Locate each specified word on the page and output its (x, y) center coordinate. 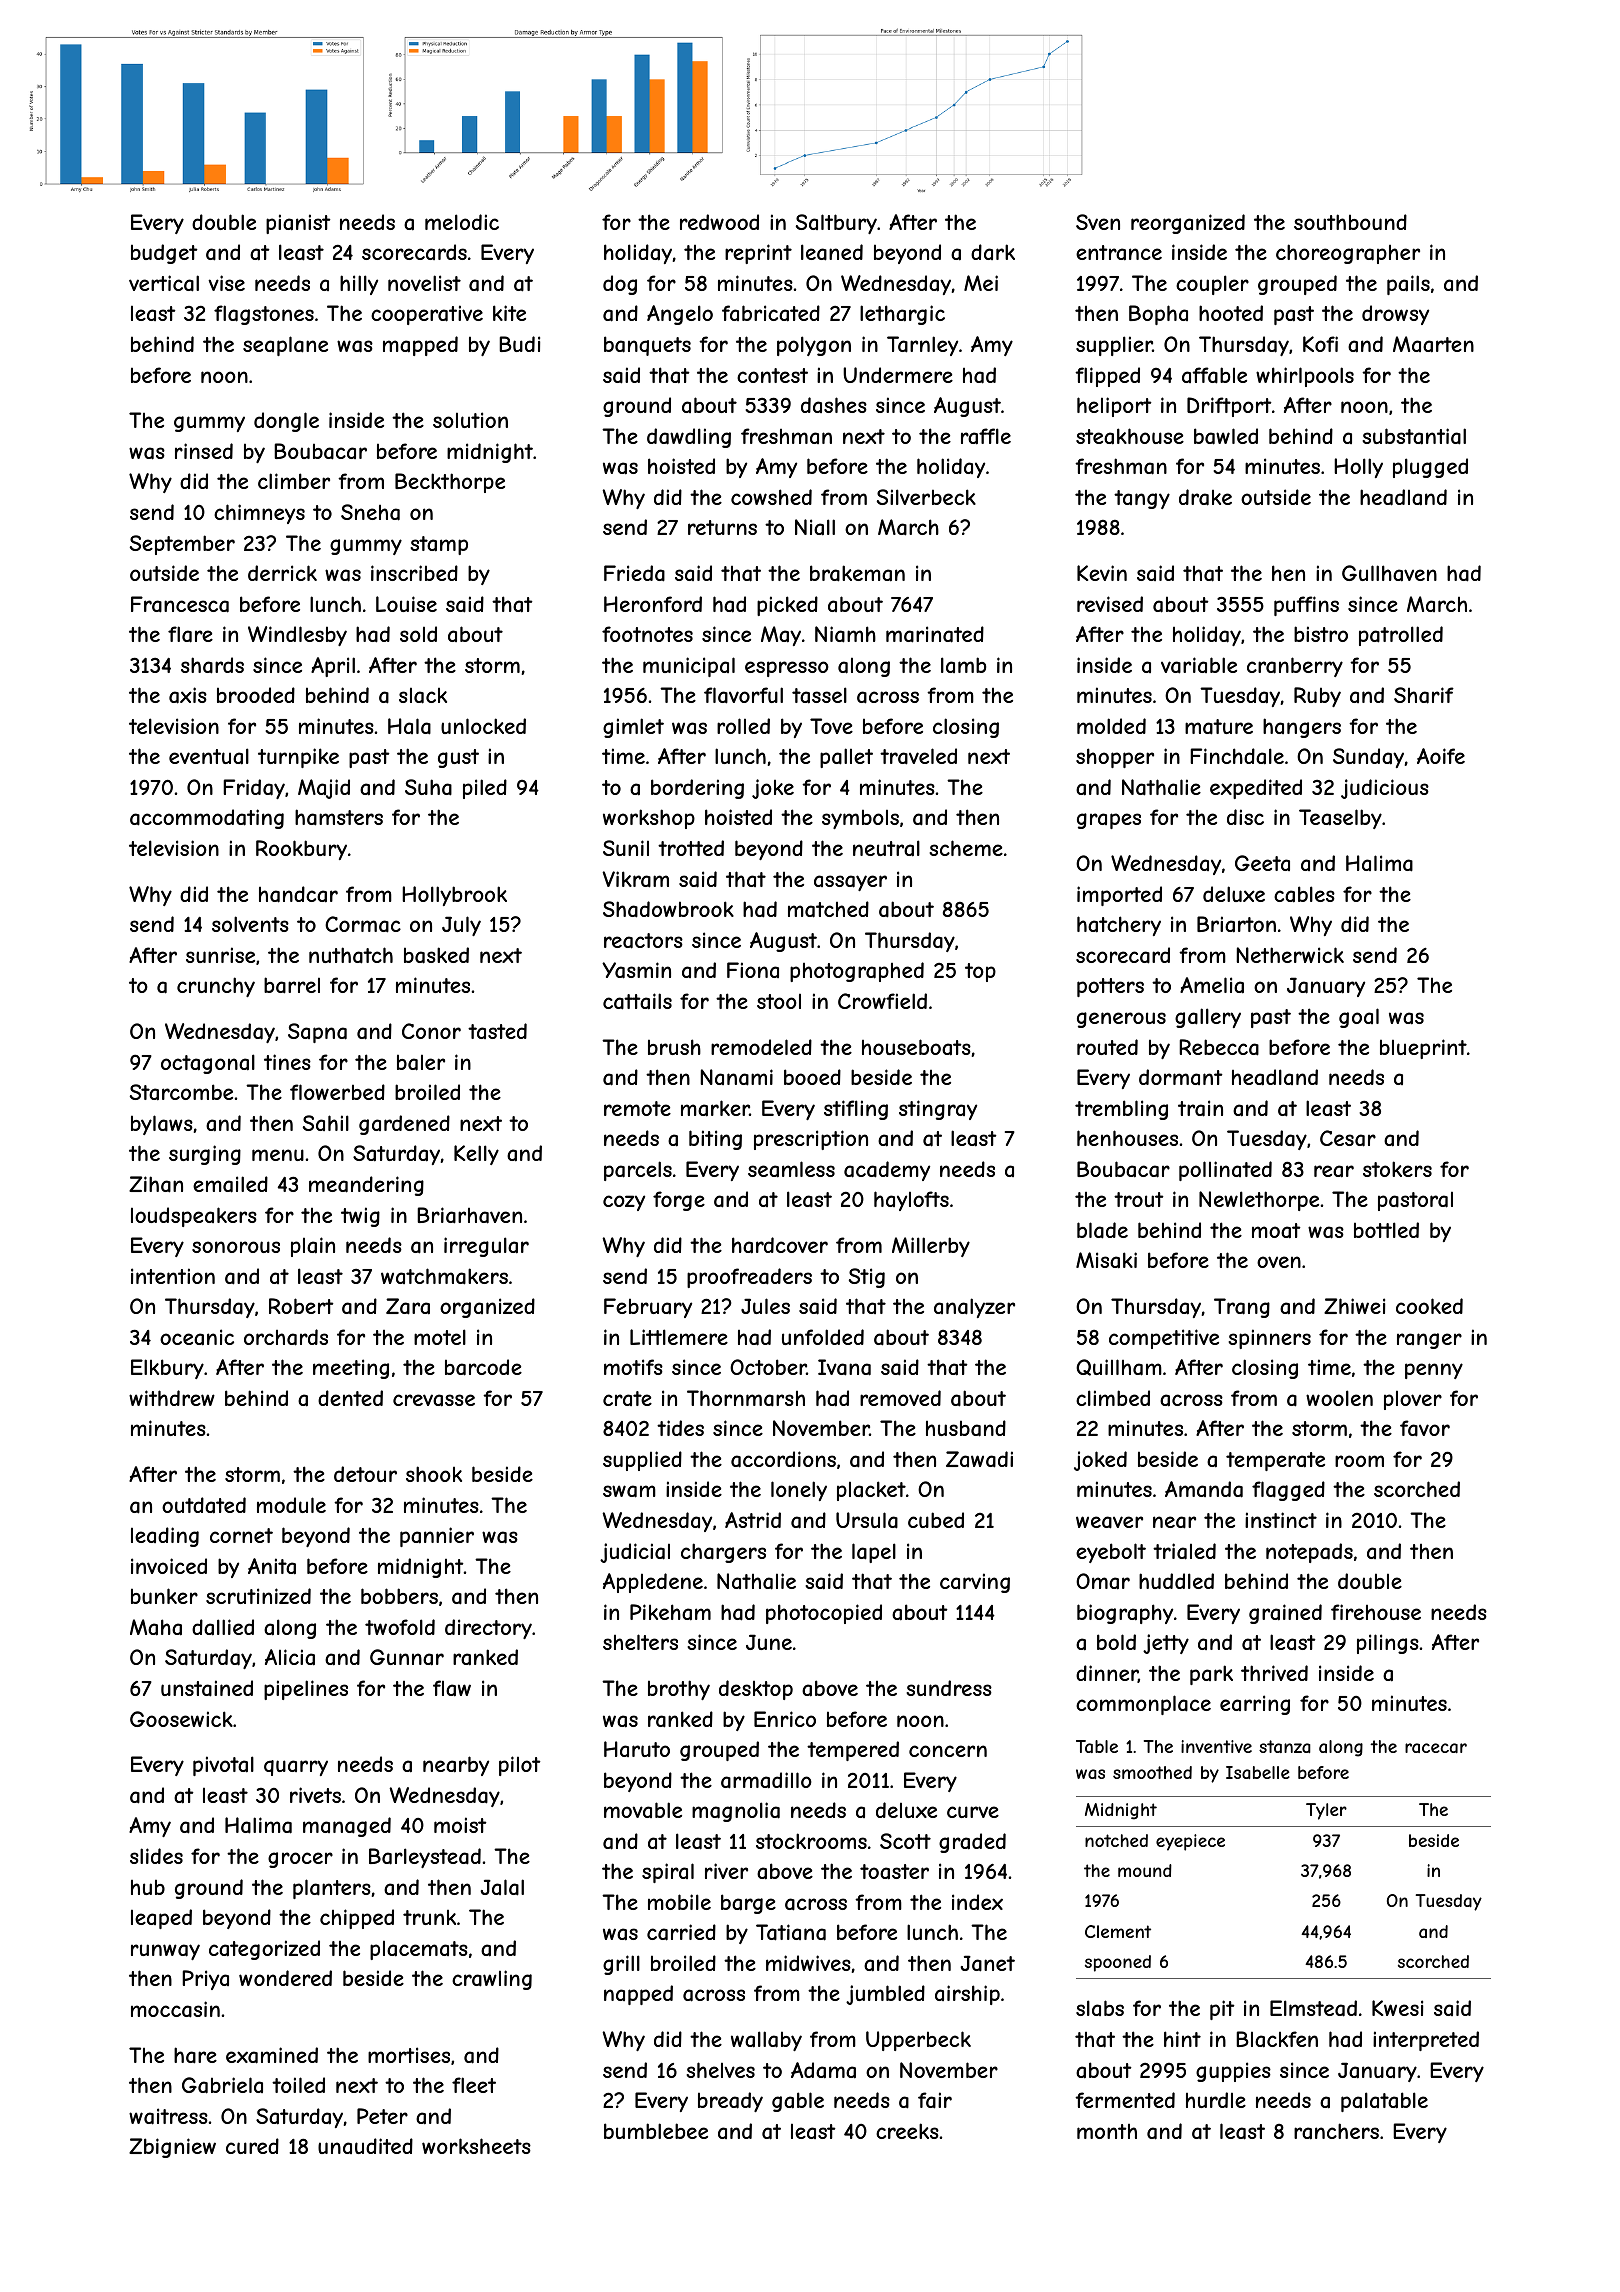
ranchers (1336, 2131)
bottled (1386, 1230)
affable (1214, 375)
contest (772, 375)
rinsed (204, 451)
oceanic (197, 1337)
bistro (1321, 634)
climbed (1113, 1398)
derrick (282, 573)
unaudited (365, 2146)
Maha (156, 1627)
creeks (907, 2131)
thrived (1274, 1673)
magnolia (736, 1812)
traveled (918, 756)
